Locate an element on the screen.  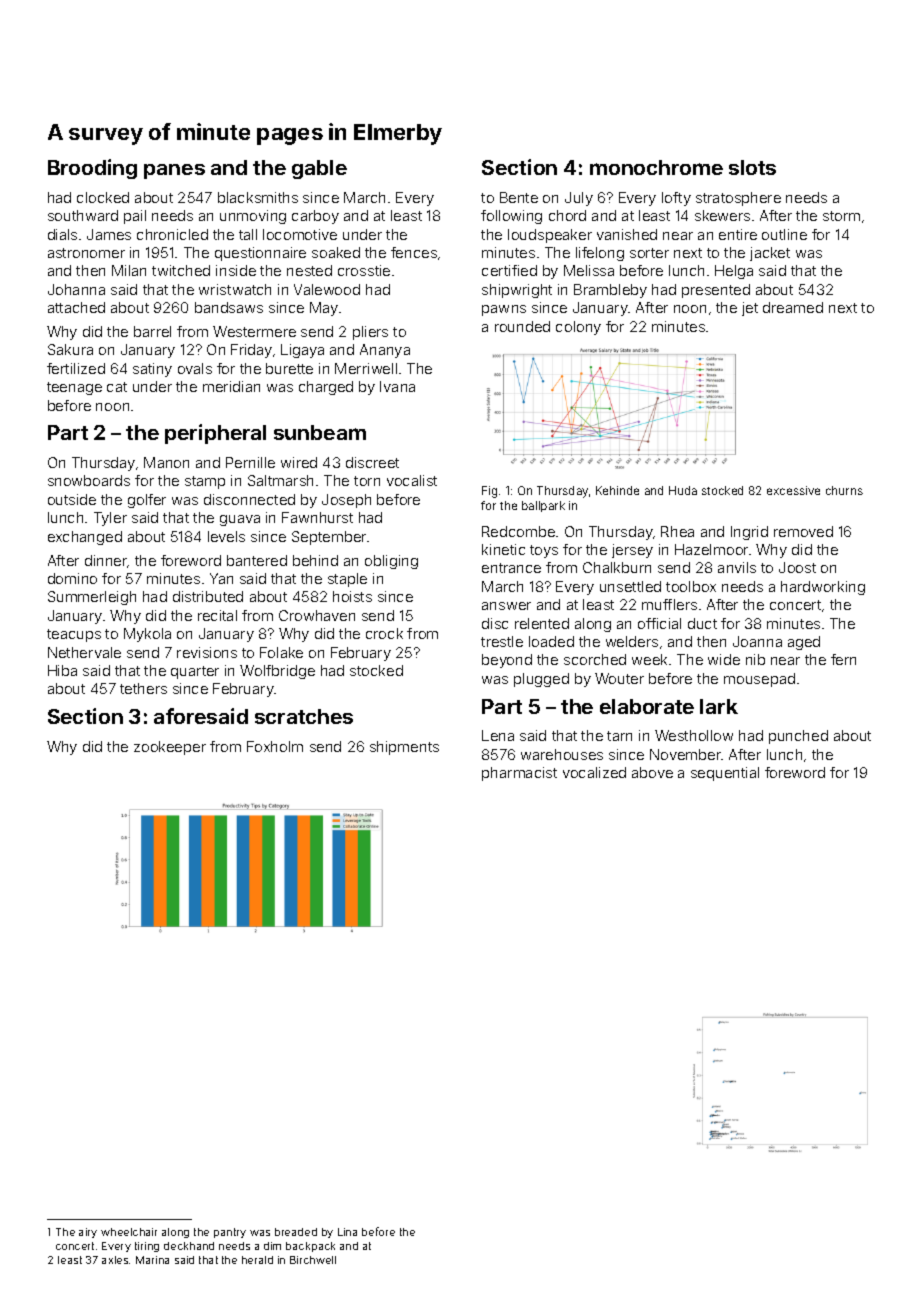
Marina is located at coordinates (152, 1260).
